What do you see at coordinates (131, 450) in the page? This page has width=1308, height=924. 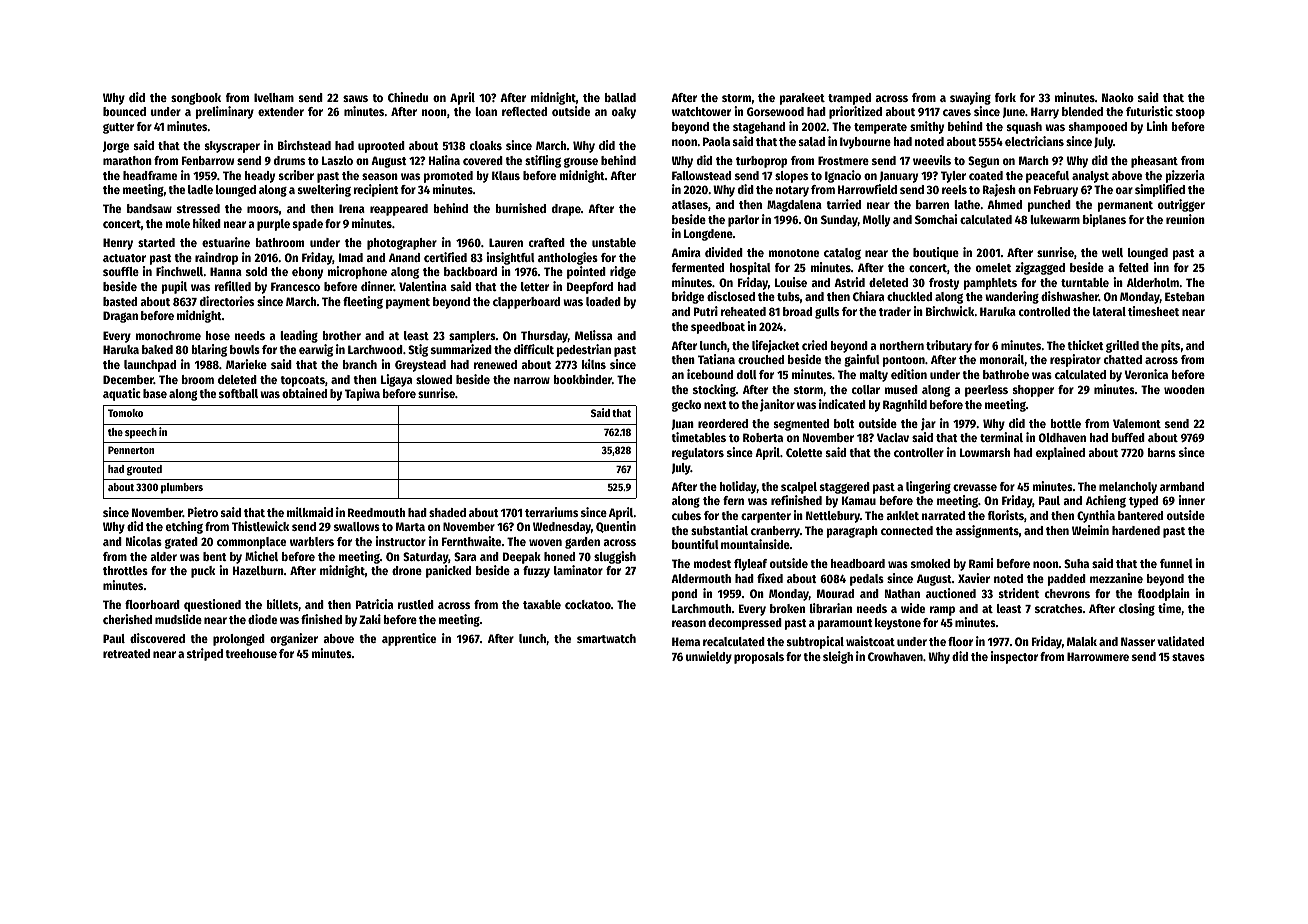 I see `Pennerton` at bounding box center [131, 450].
